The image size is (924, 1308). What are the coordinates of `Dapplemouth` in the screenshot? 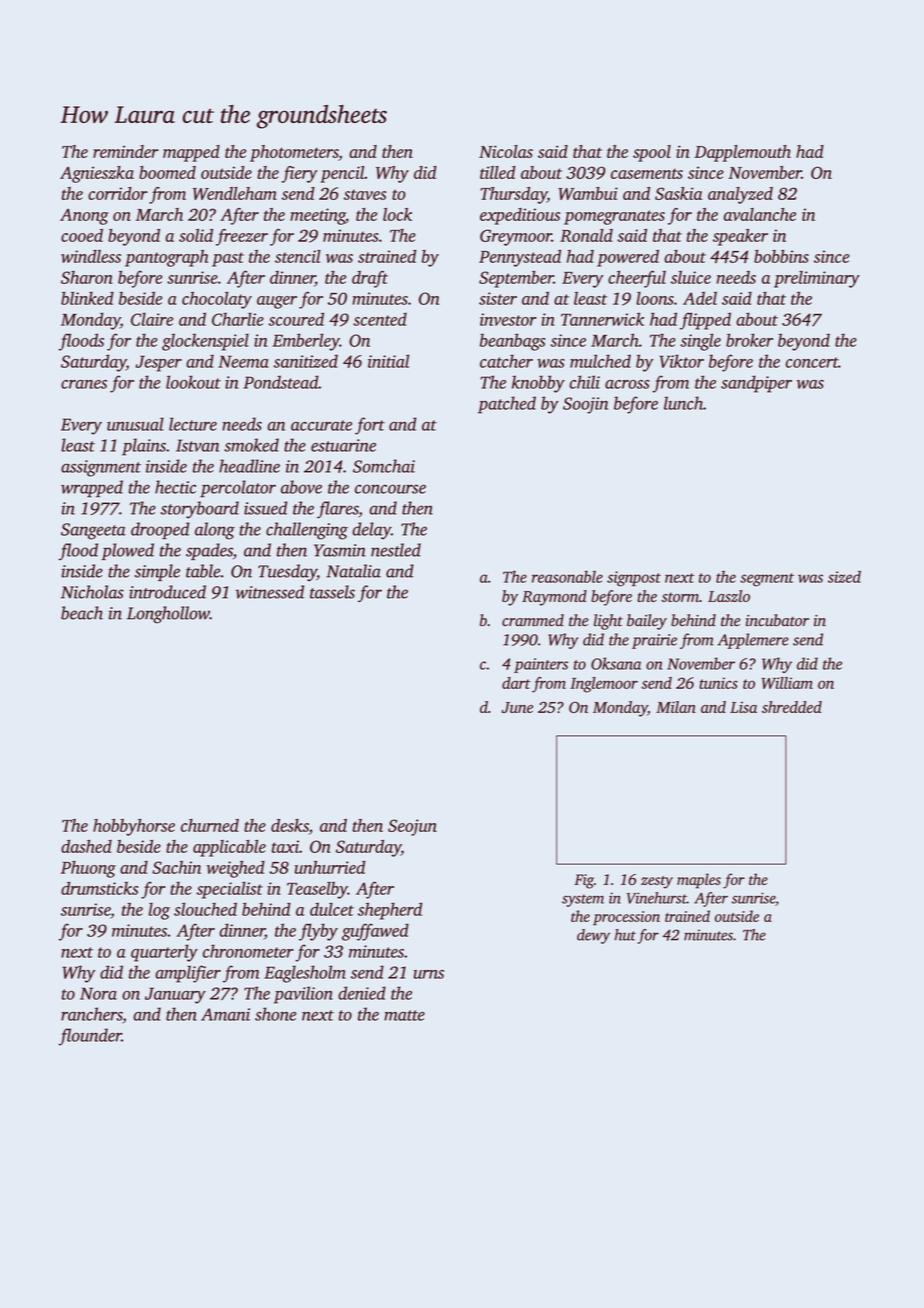 It's located at (742, 153).
